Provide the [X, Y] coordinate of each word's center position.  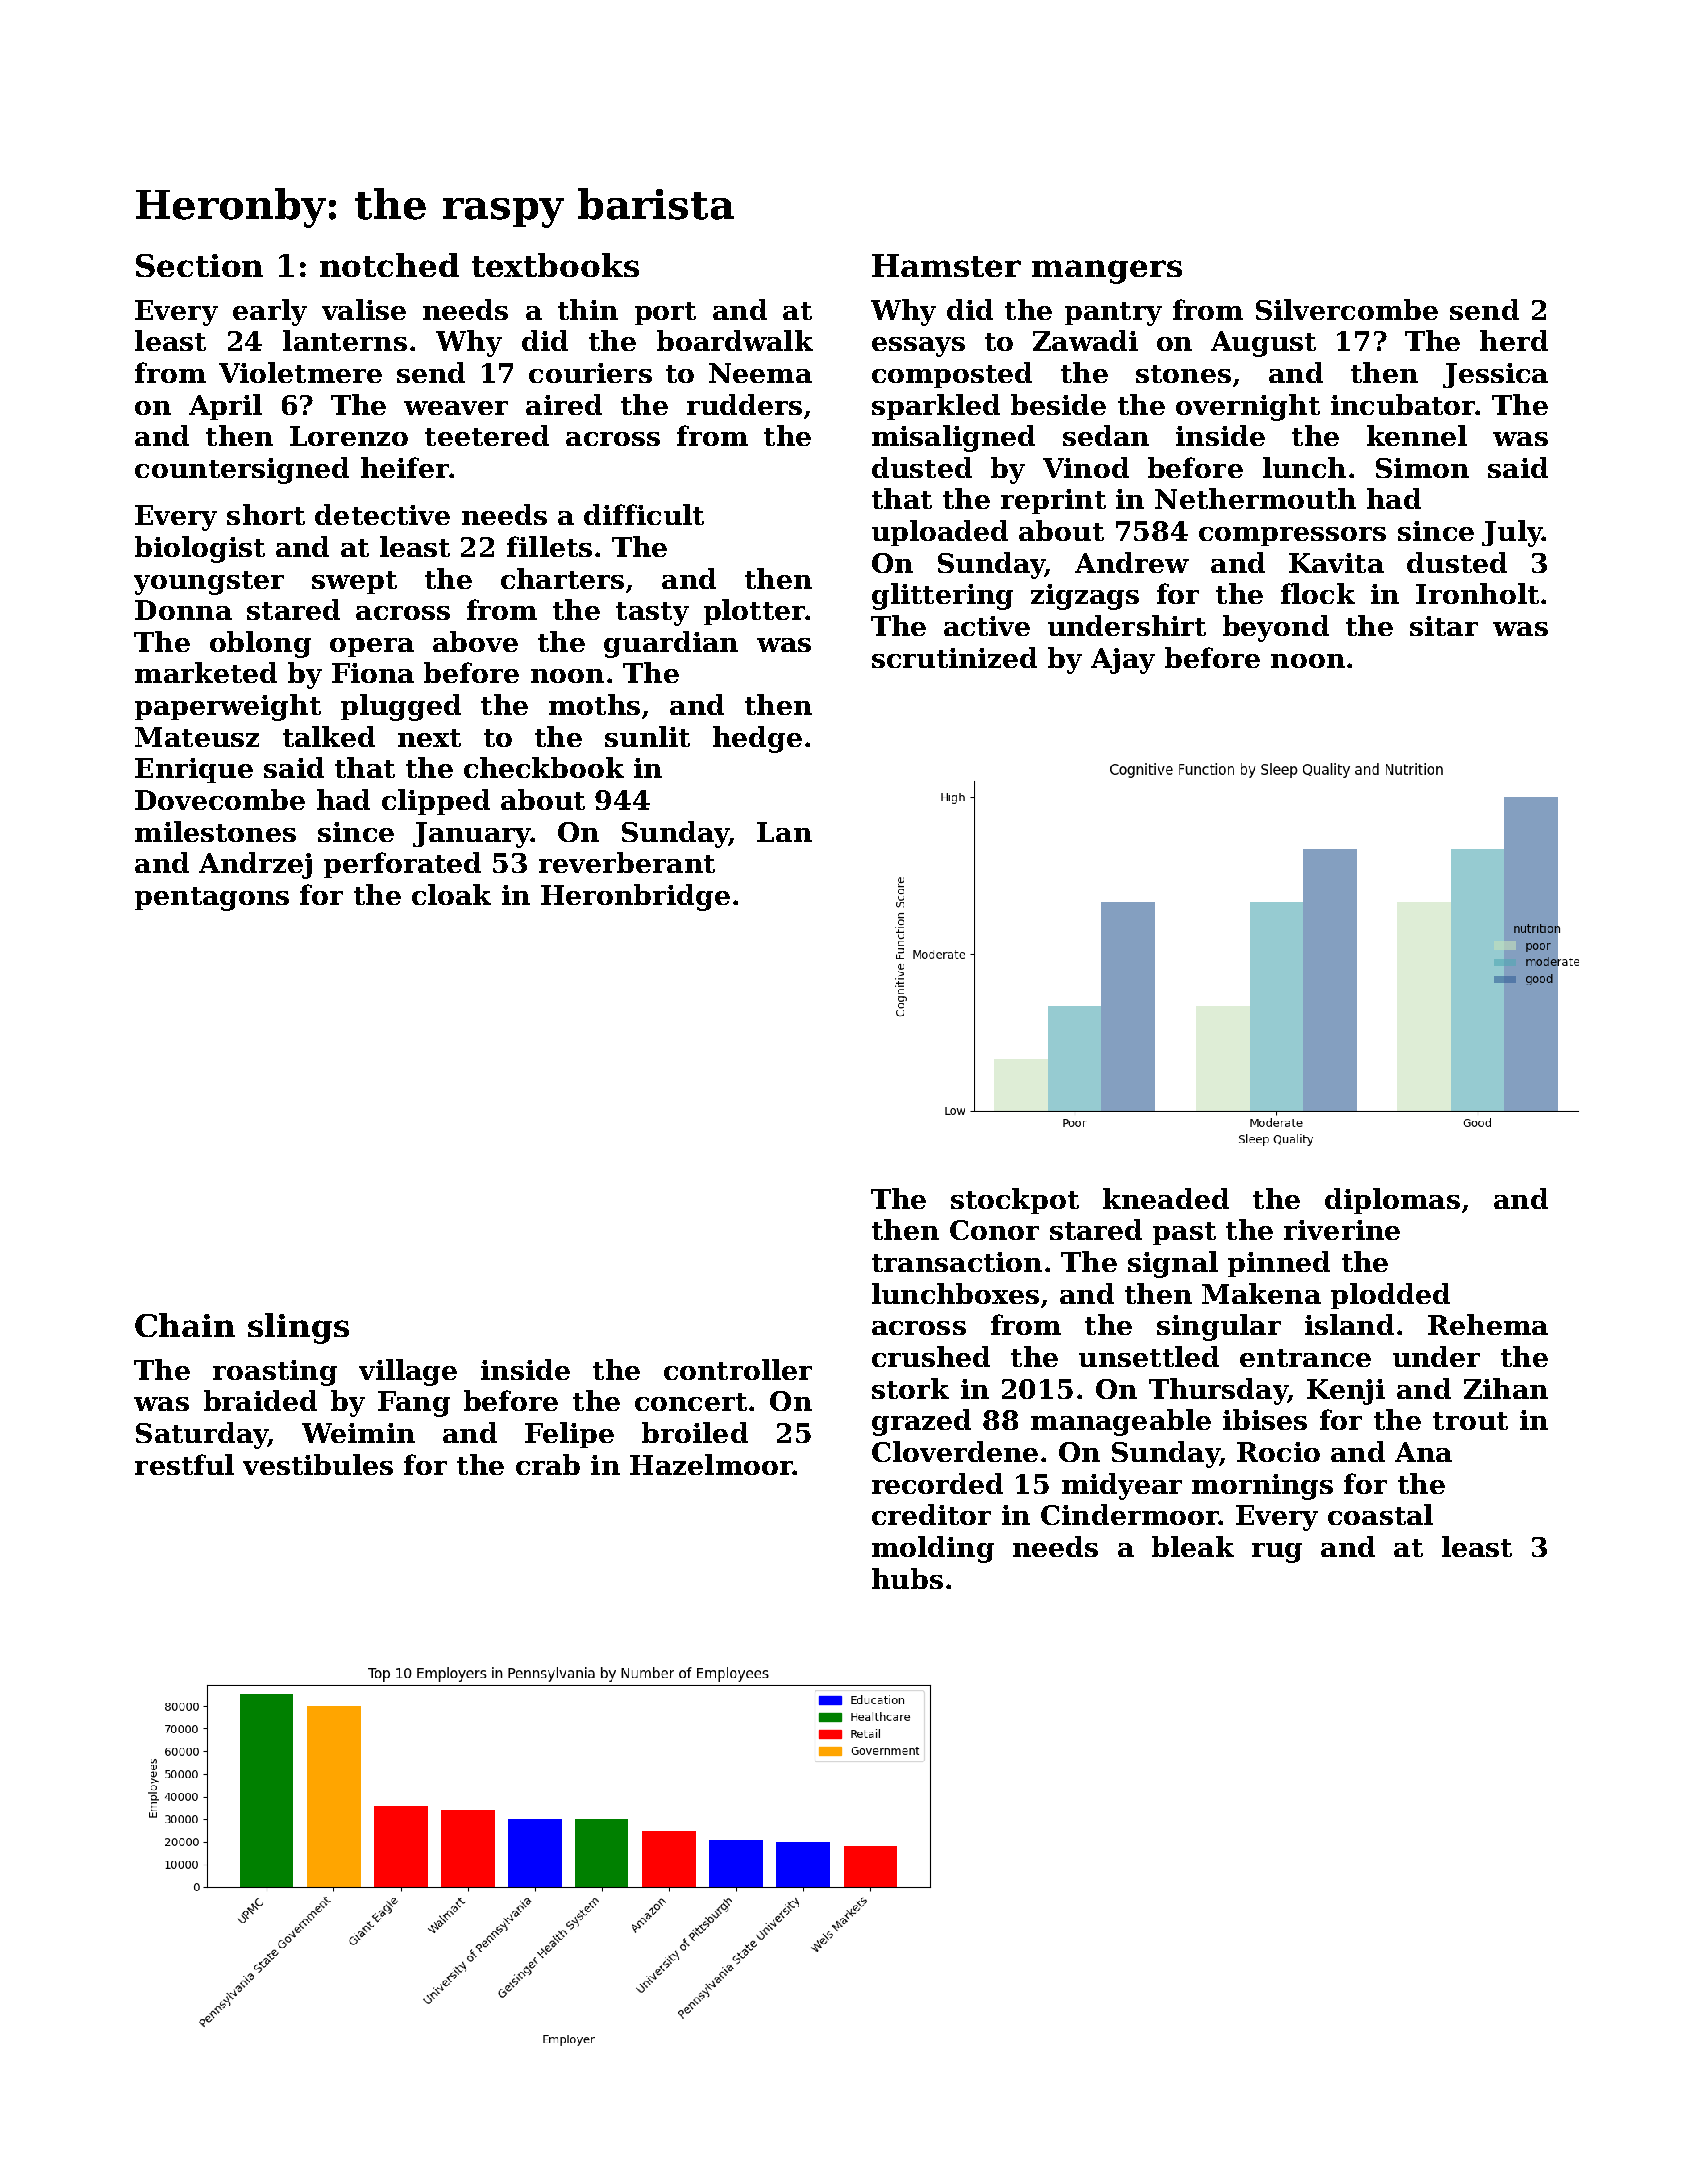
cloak [451, 894]
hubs [907, 1578]
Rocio [1278, 1452]
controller [738, 1369]
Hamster [946, 265]
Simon [1422, 468]
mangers [1107, 272]
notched [389, 265]
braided [260, 1400]
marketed [206, 672]
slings [298, 1328]
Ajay [1123, 661]
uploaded [940, 533]
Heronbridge [635, 897]
